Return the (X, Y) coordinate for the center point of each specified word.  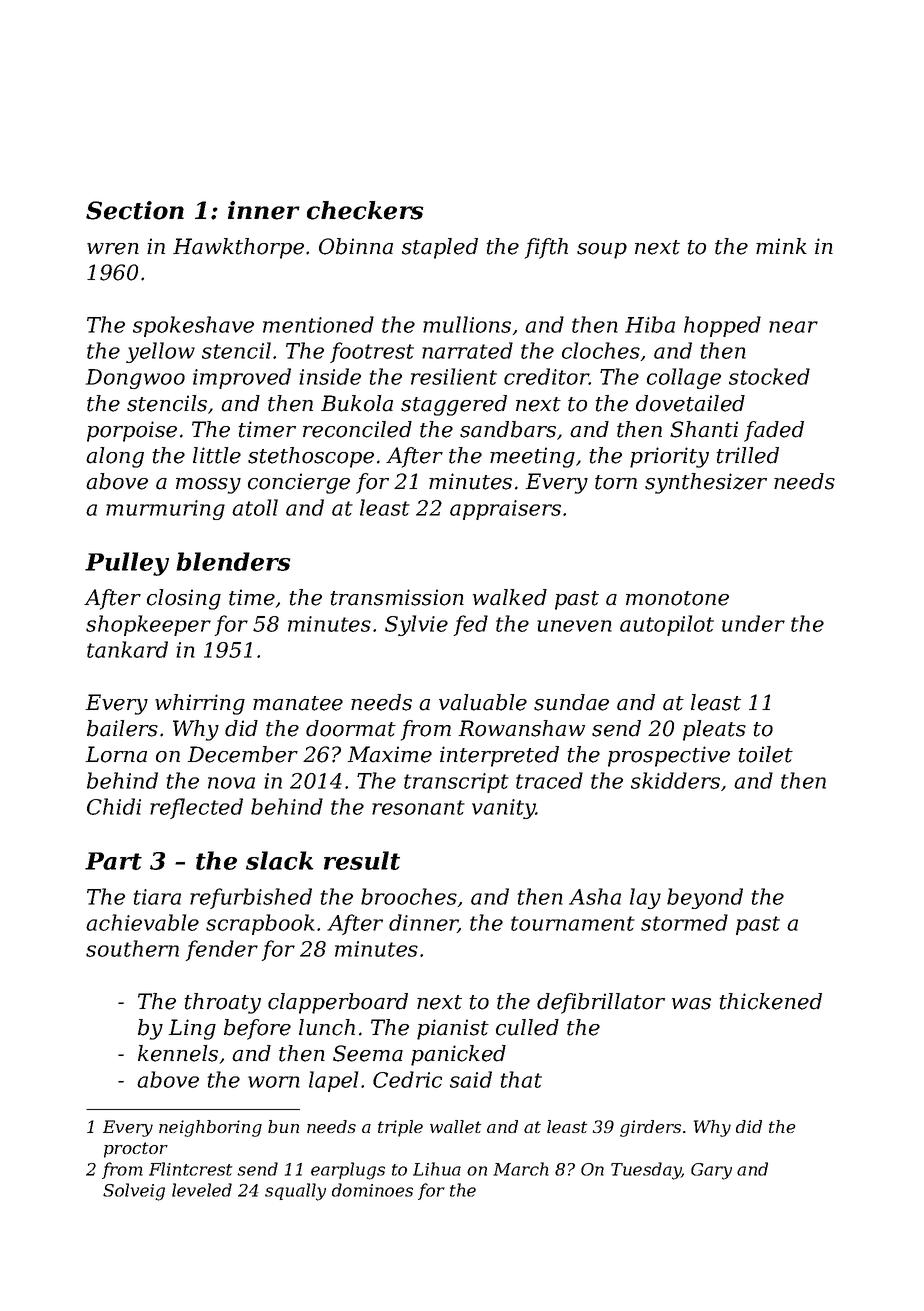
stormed (684, 922)
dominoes (372, 1190)
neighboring (210, 1128)
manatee (298, 703)
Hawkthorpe (238, 248)
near (793, 327)
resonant (418, 807)
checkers (365, 210)
